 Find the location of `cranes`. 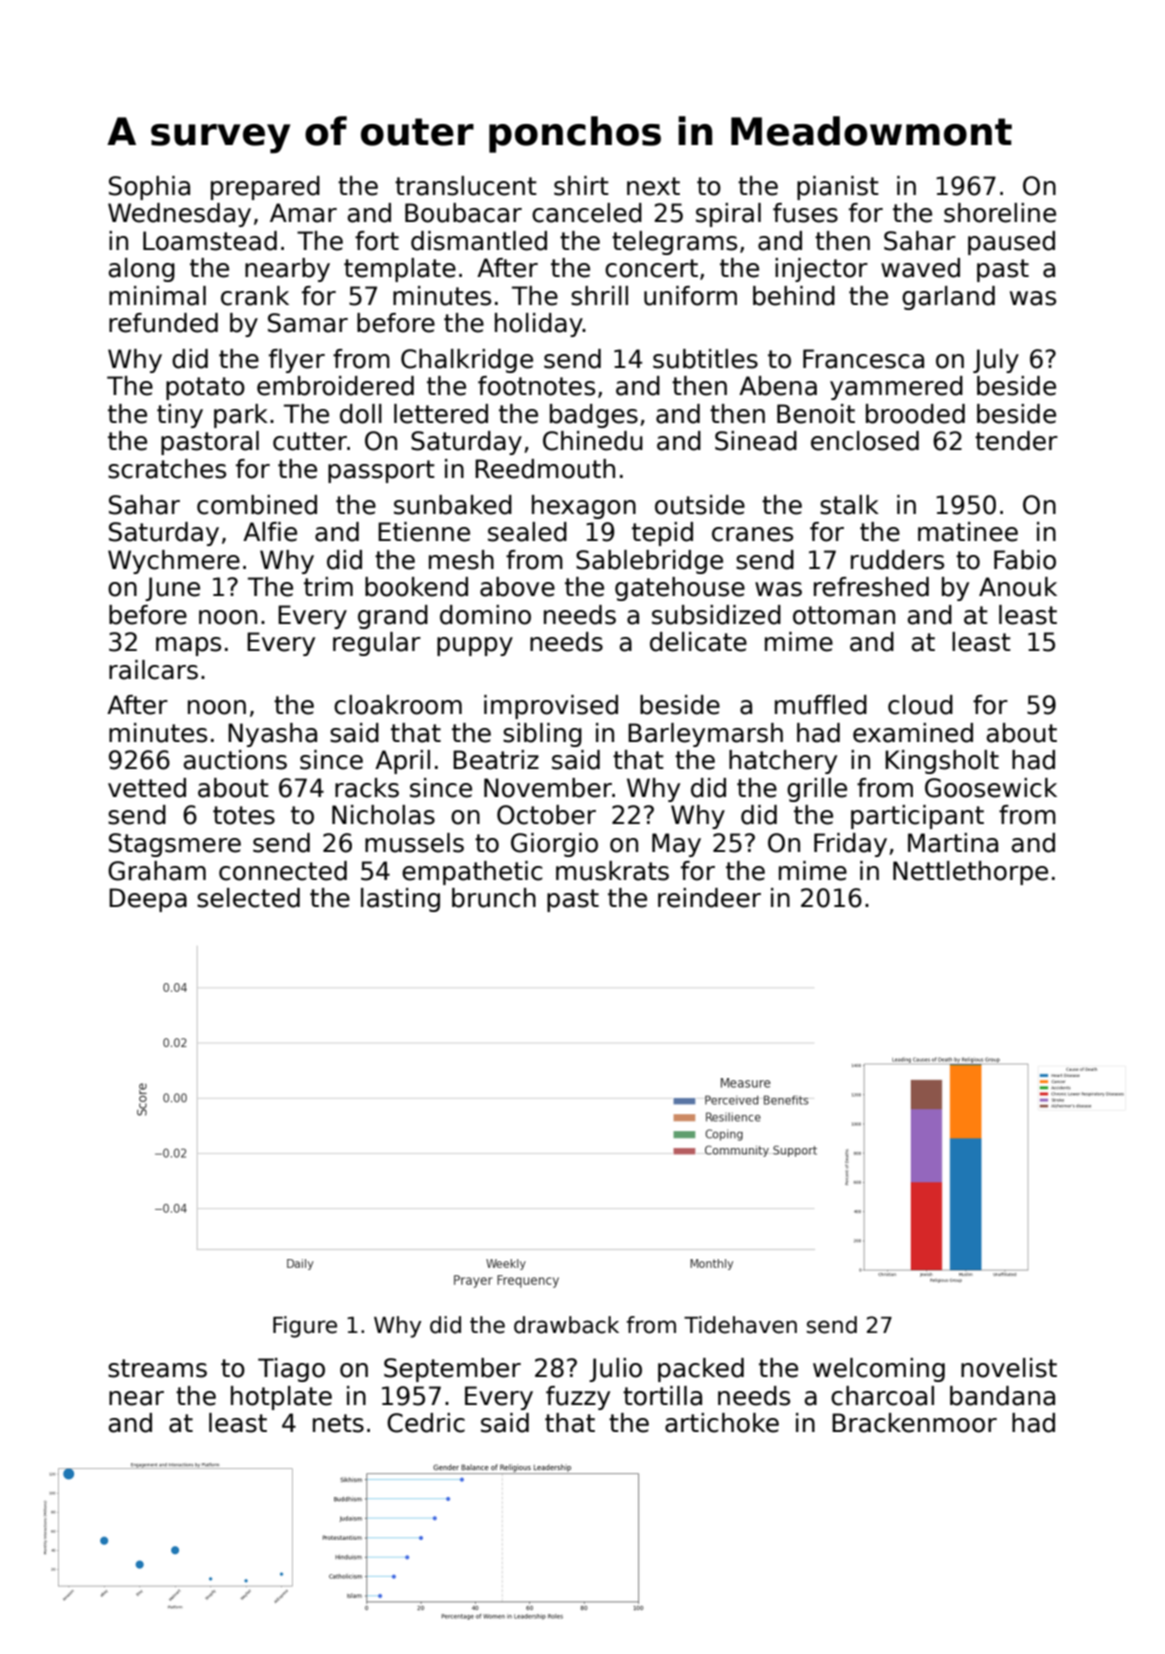

cranes is located at coordinates (752, 534).
